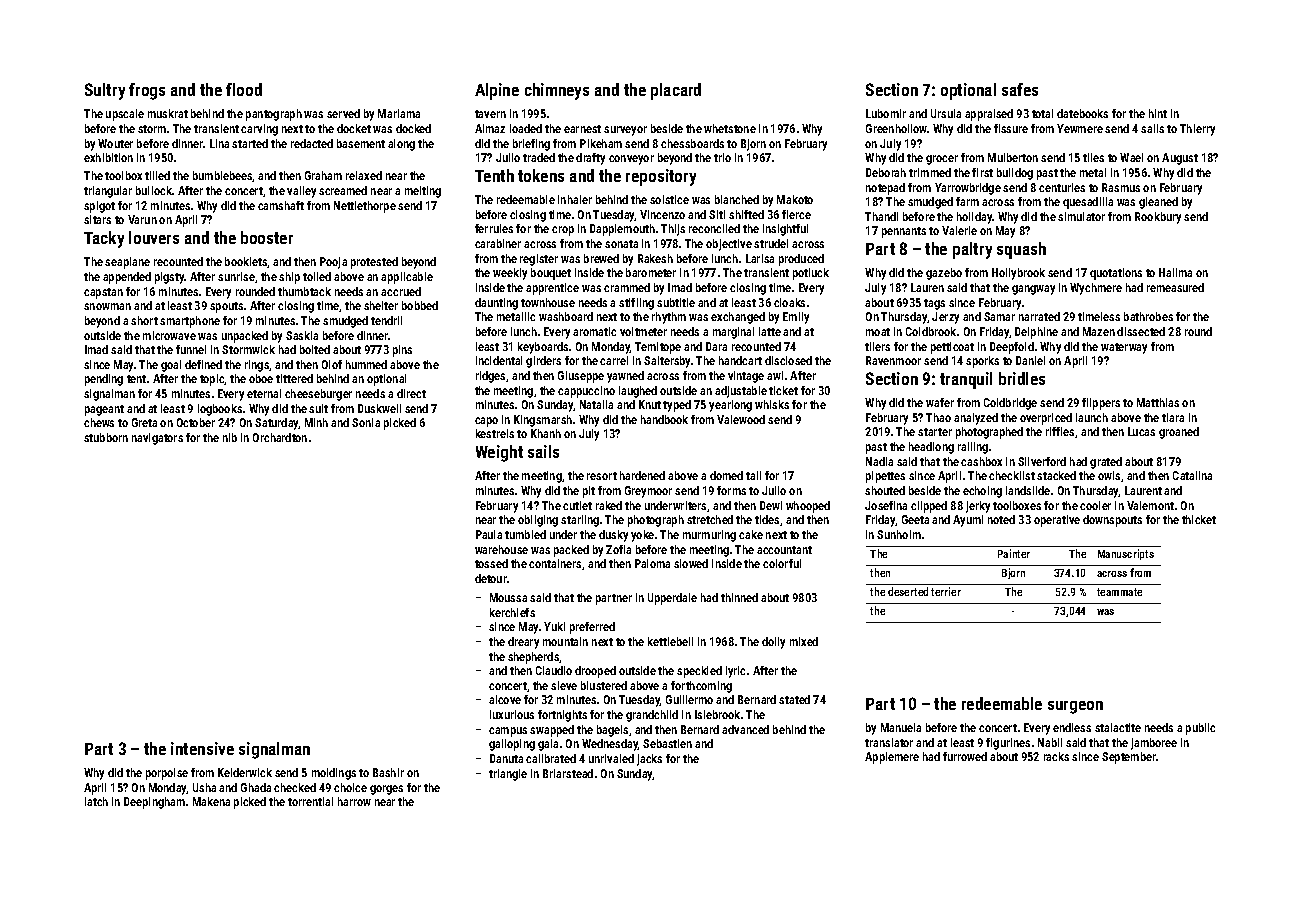 This page has height=924, width=1308. I want to click on Silverford, so click(1042, 461).
